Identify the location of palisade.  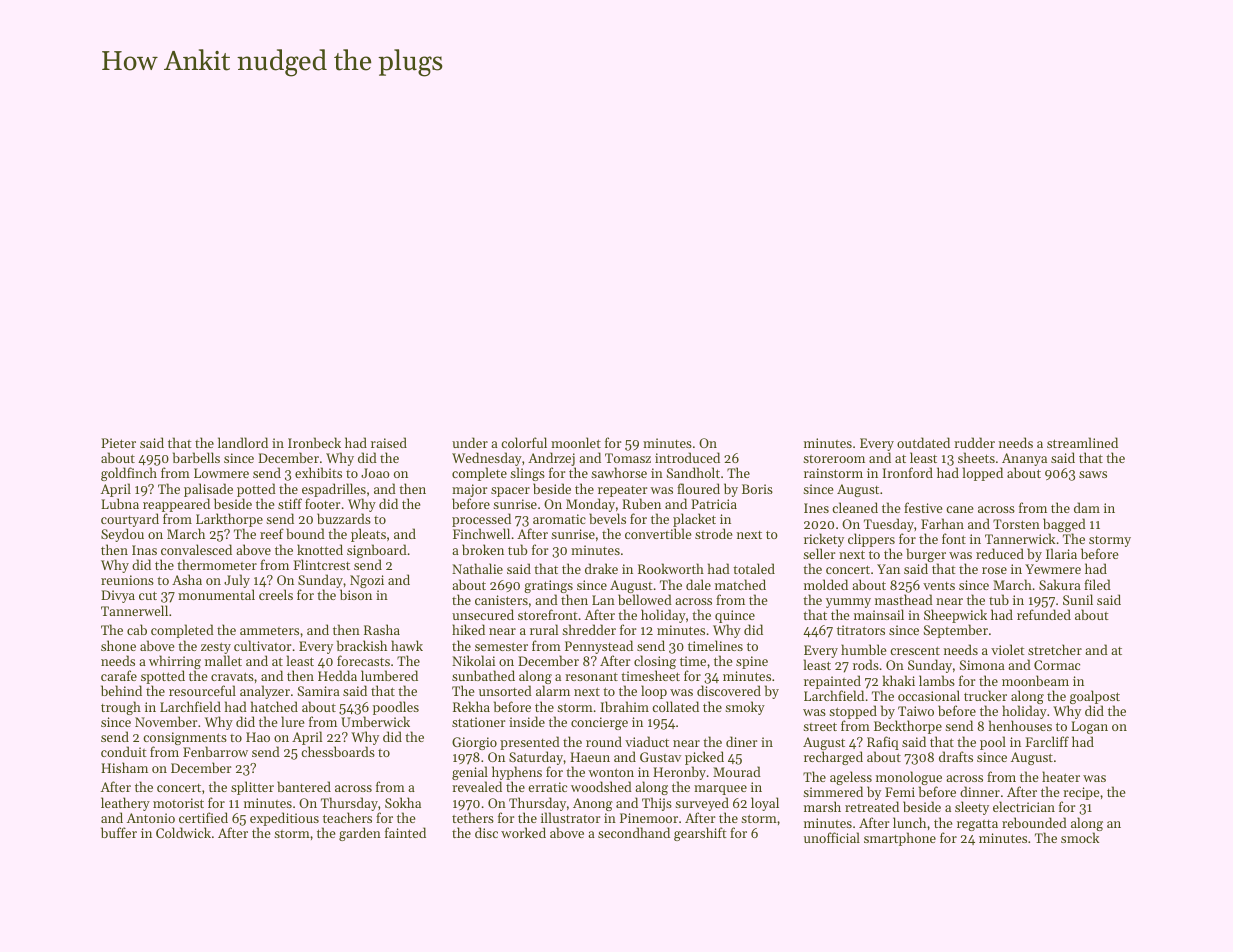
(208, 490).
